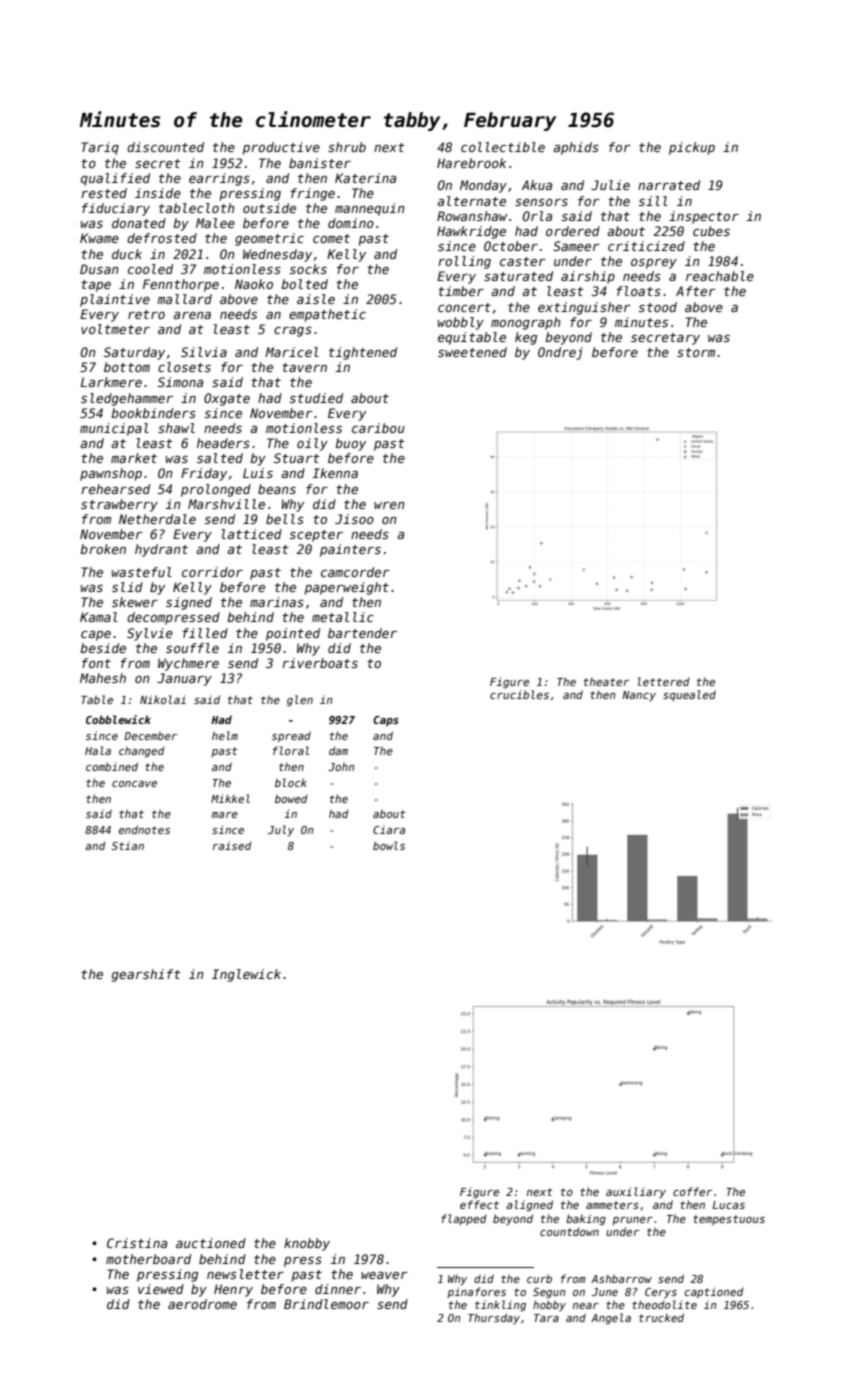 The width and height of the screenshot is (849, 1400). Describe the element at coordinates (610, 185) in the screenshot. I see `Julie` at that location.
